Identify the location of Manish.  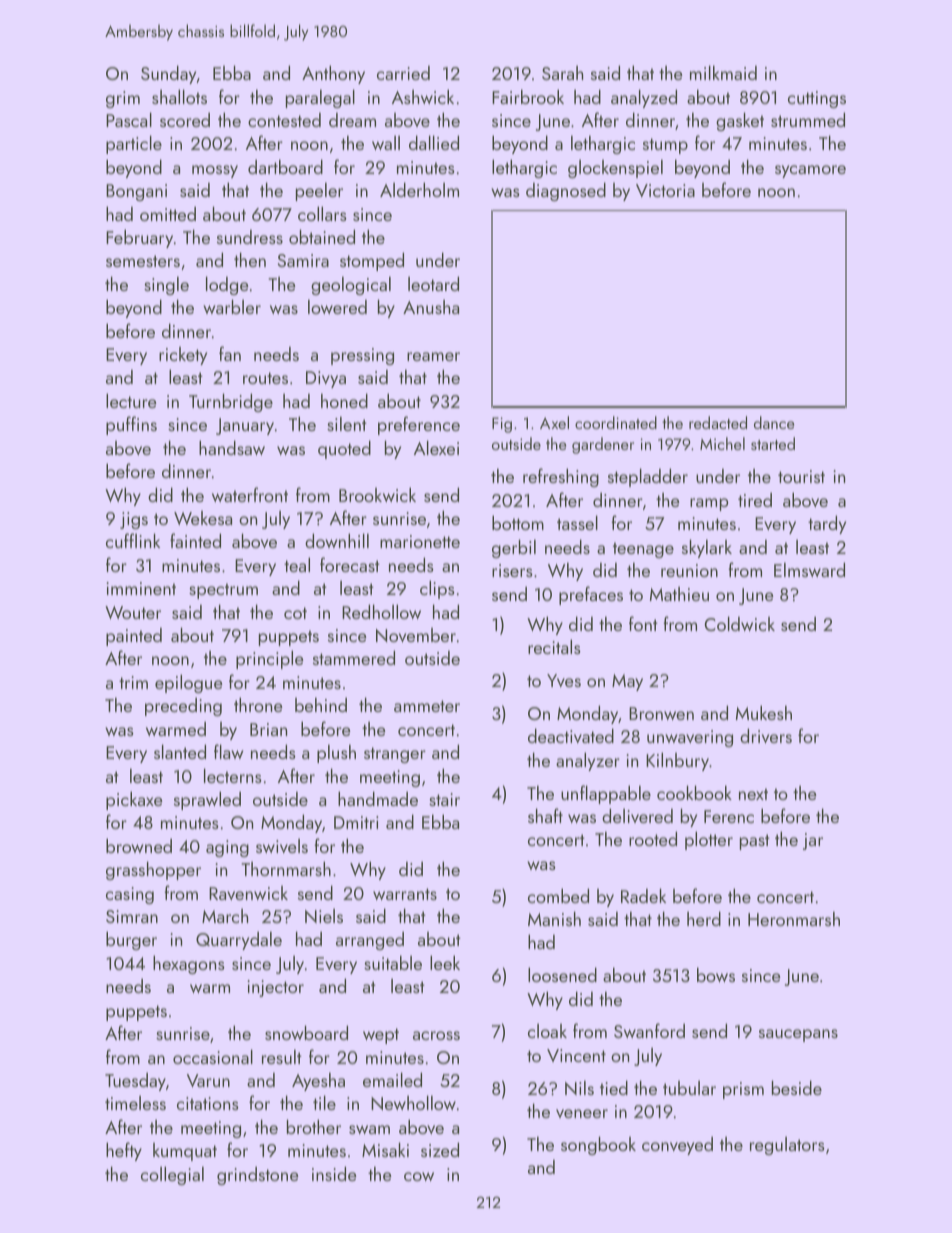
(554, 918).
